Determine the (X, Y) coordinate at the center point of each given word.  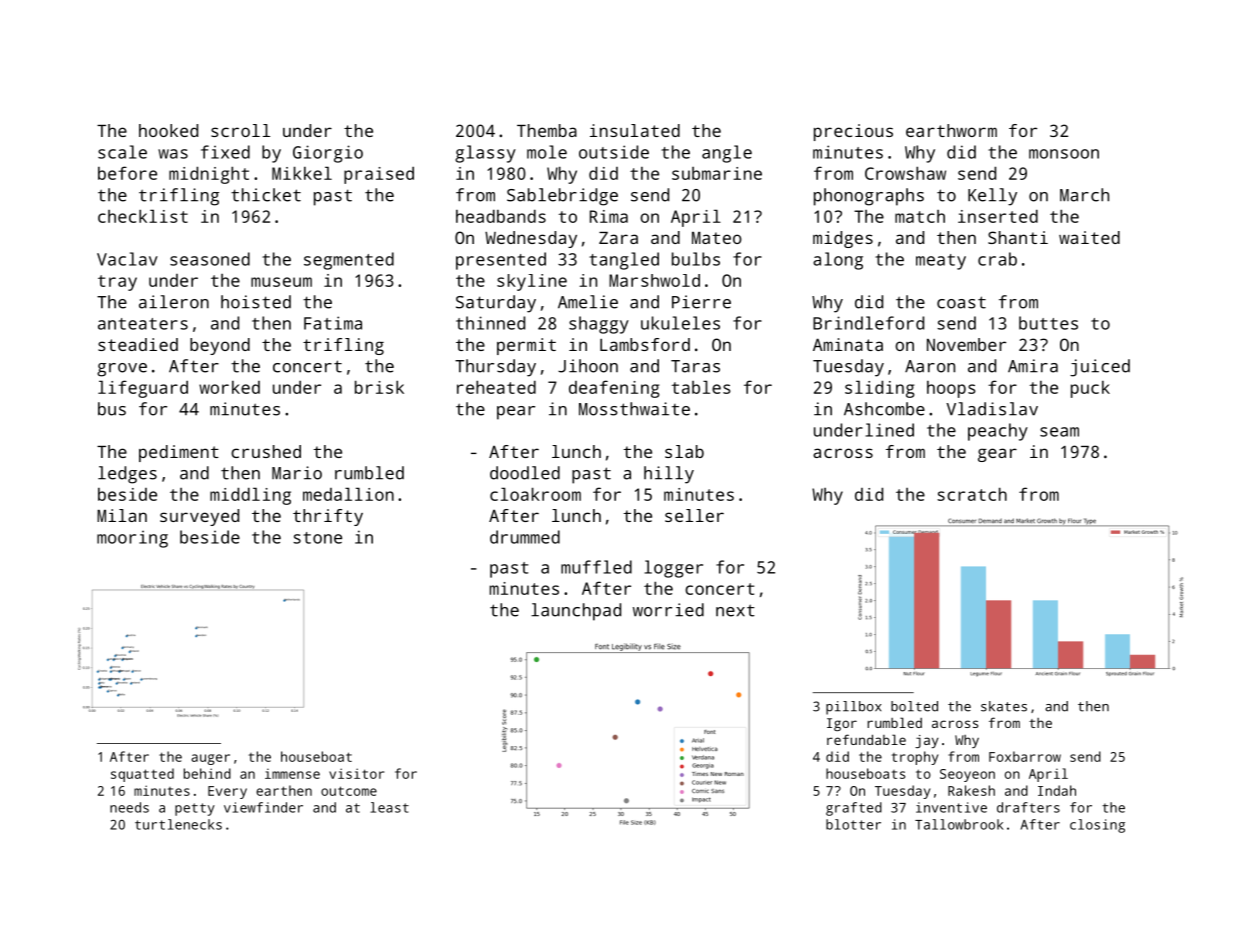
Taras (695, 366)
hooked (168, 130)
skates (1004, 706)
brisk (379, 387)
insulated (635, 130)
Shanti (1018, 237)
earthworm (951, 130)
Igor (842, 724)
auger (210, 759)
